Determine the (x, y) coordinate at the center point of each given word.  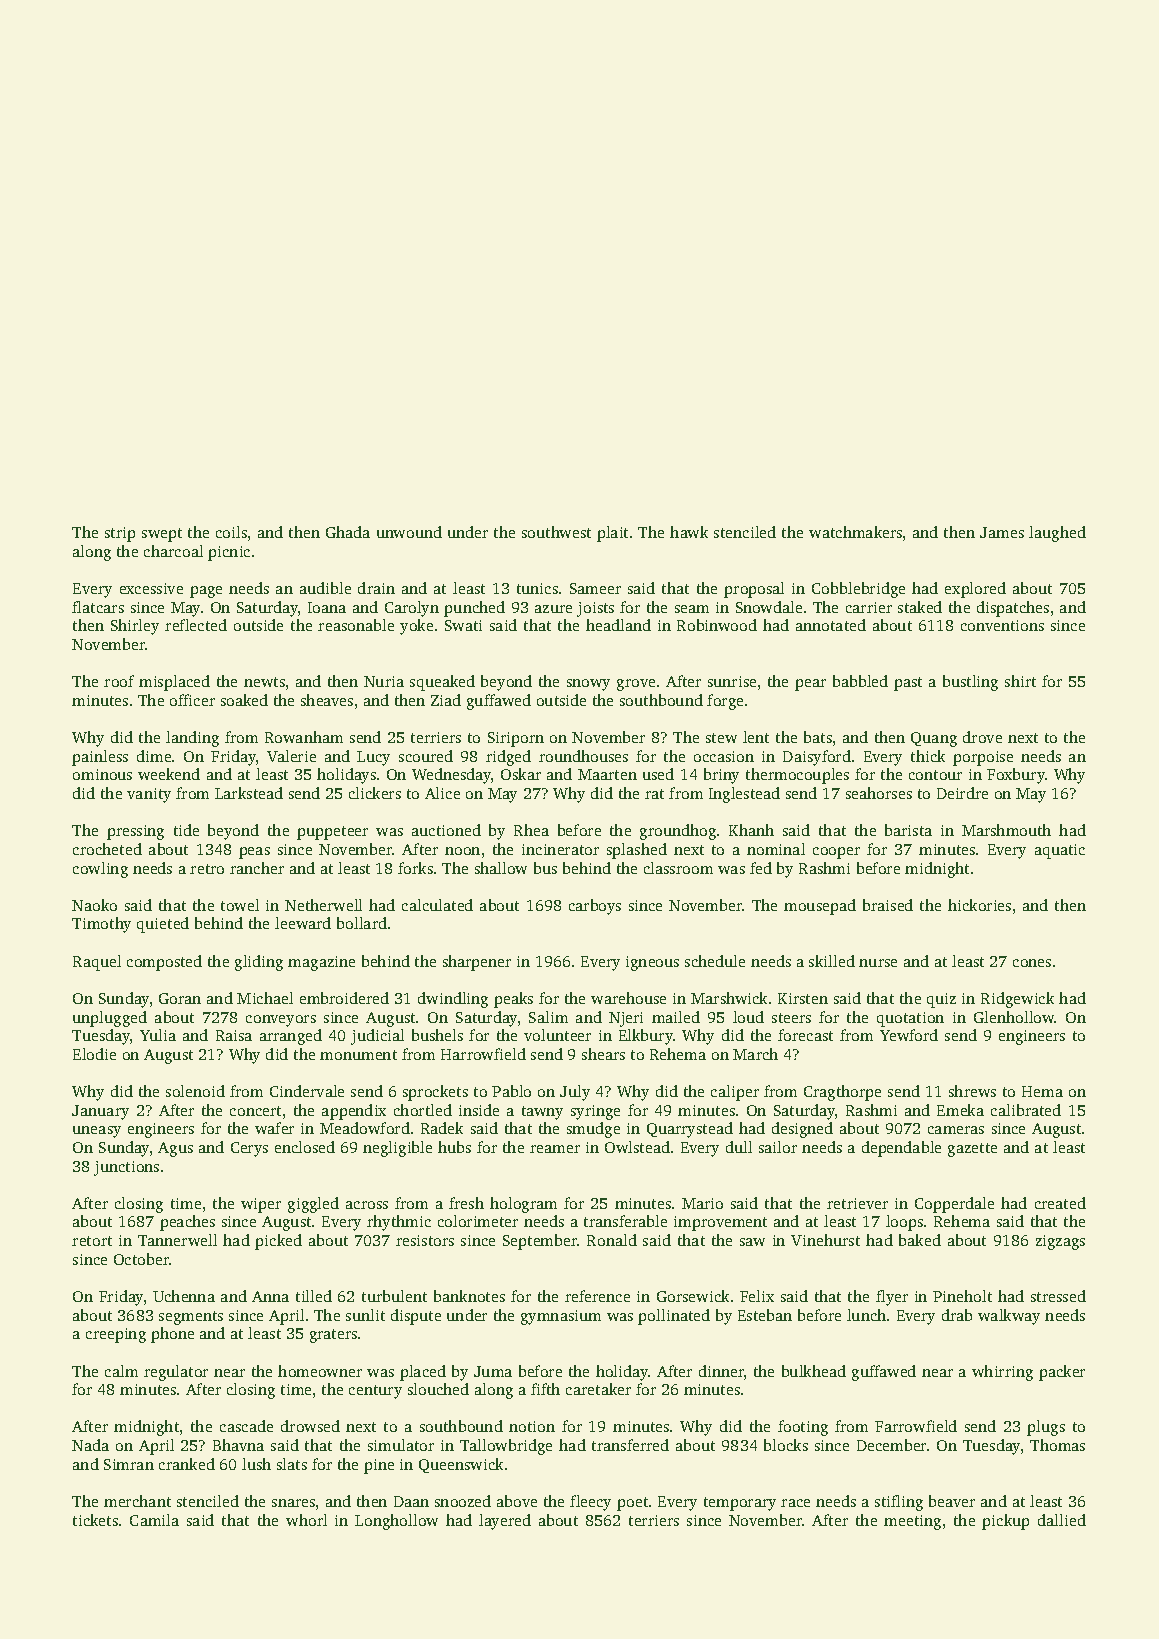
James (1002, 532)
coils (231, 532)
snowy (588, 685)
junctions (126, 1168)
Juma (493, 1371)
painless (100, 758)
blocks (786, 1445)
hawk (689, 532)
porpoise (983, 758)
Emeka (960, 1110)
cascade (246, 1426)
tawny (542, 1113)
